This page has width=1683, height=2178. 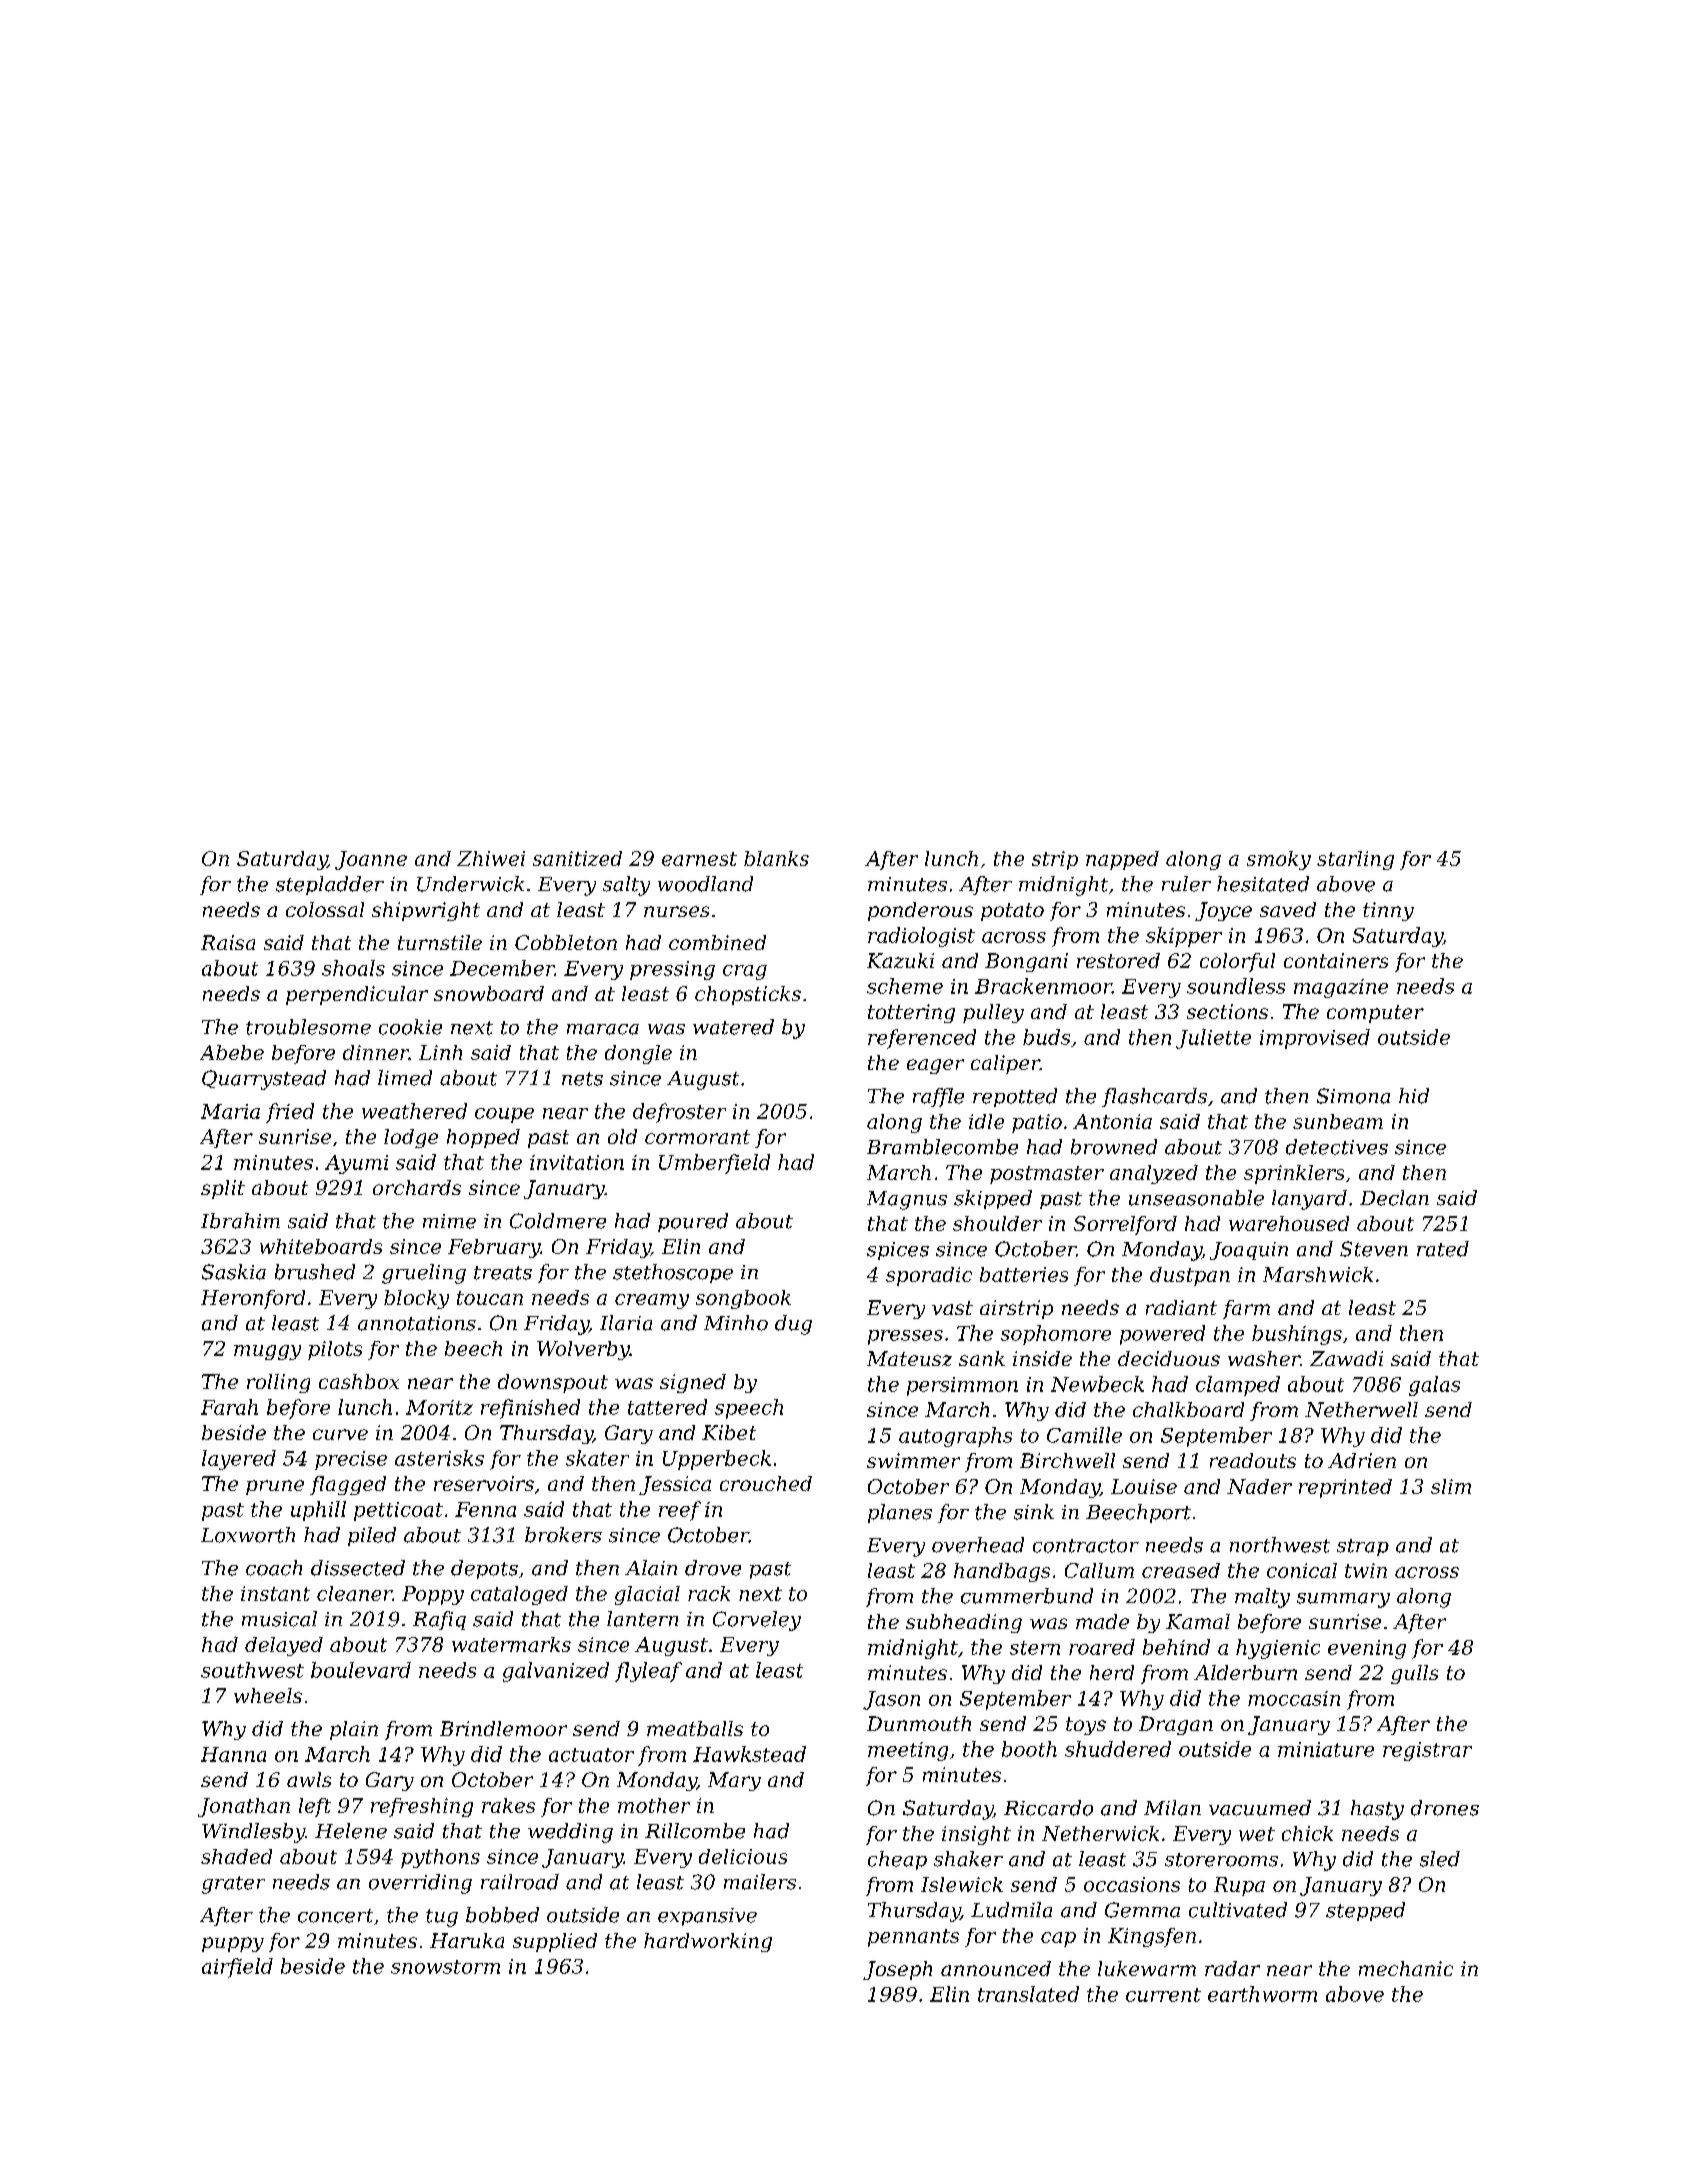 I want to click on potato, so click(x=1012, y=912).
